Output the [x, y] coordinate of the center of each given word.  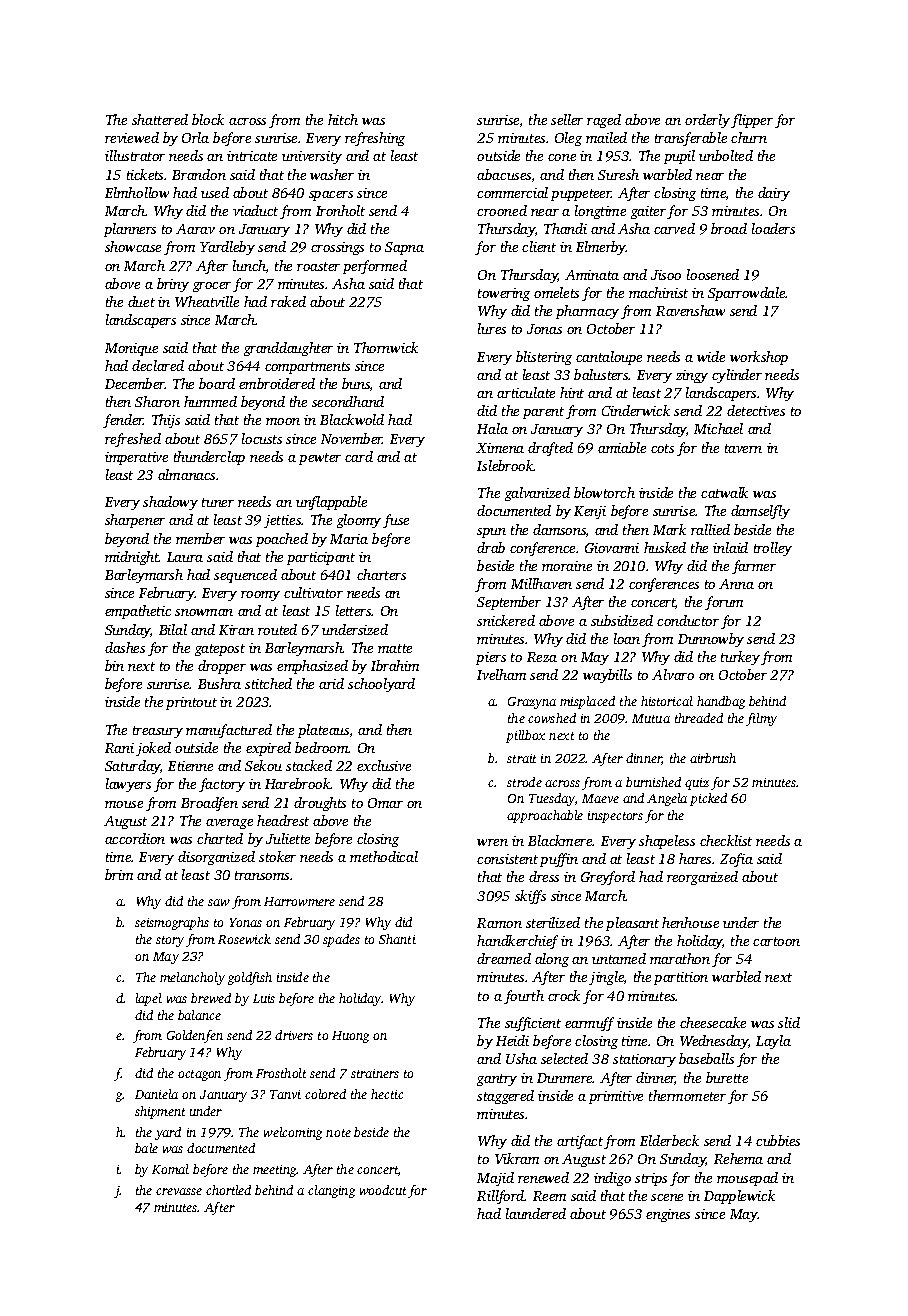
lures [492, 328]
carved [674, 228]
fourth [524, 997]
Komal [170, 1169]
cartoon [776, 941]
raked [288, 301]
